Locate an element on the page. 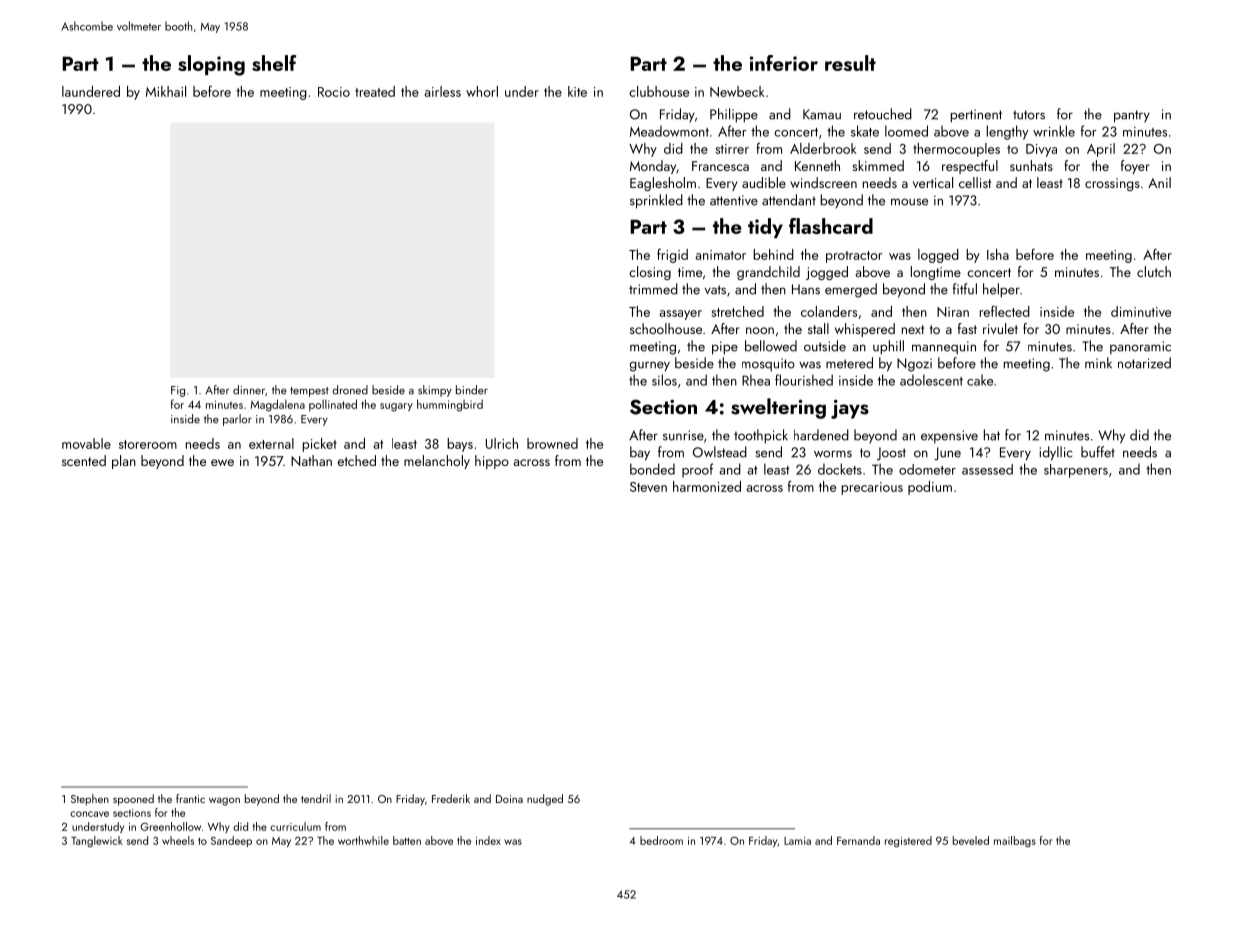 The image size is (1233, 952). Fig is located at coordinates (178, 391).
